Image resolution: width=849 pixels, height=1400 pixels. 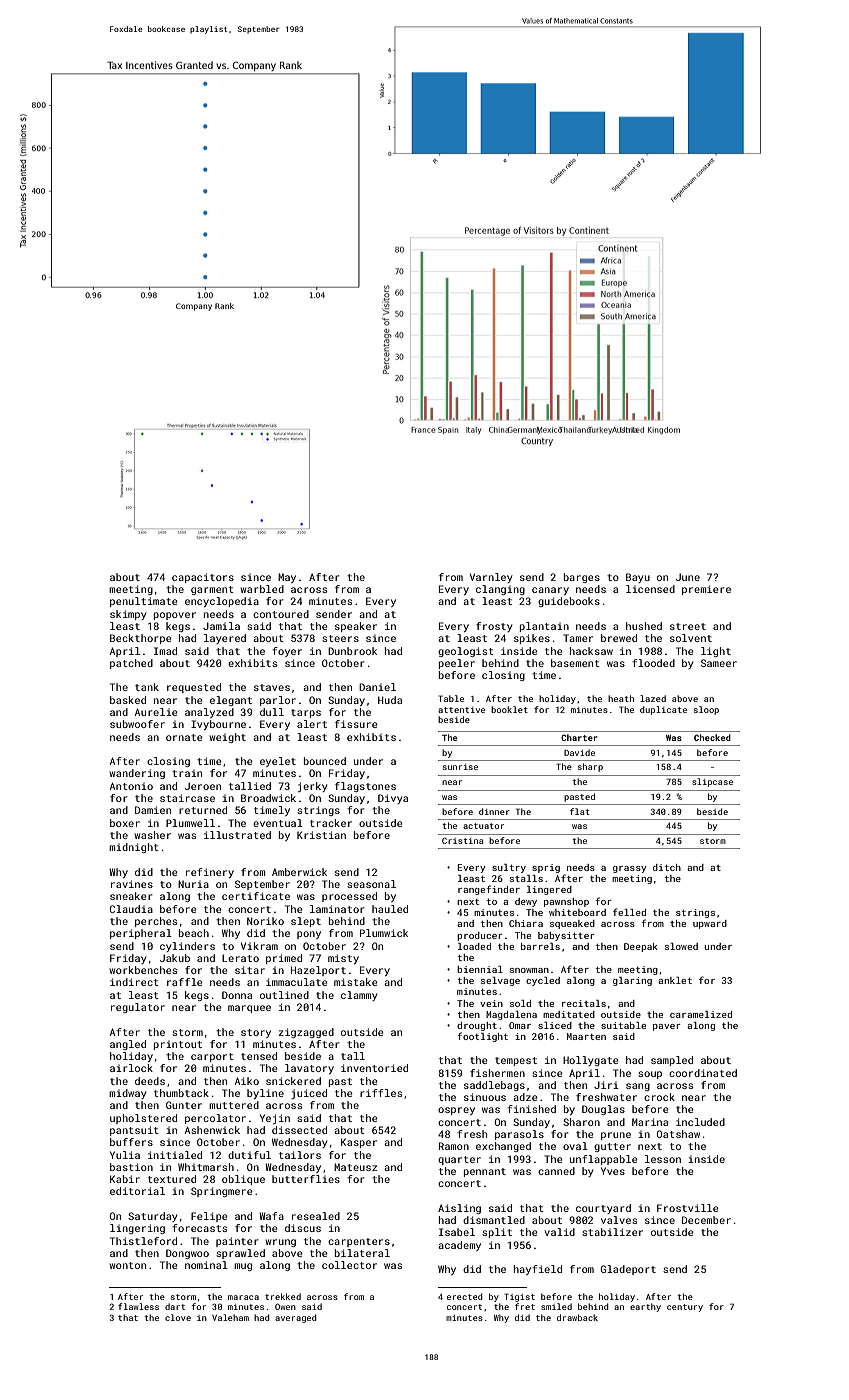 What do you see at coordinates (653, 663) in the screenshot?
I see `flooded` at bounding box center [653, 663].
